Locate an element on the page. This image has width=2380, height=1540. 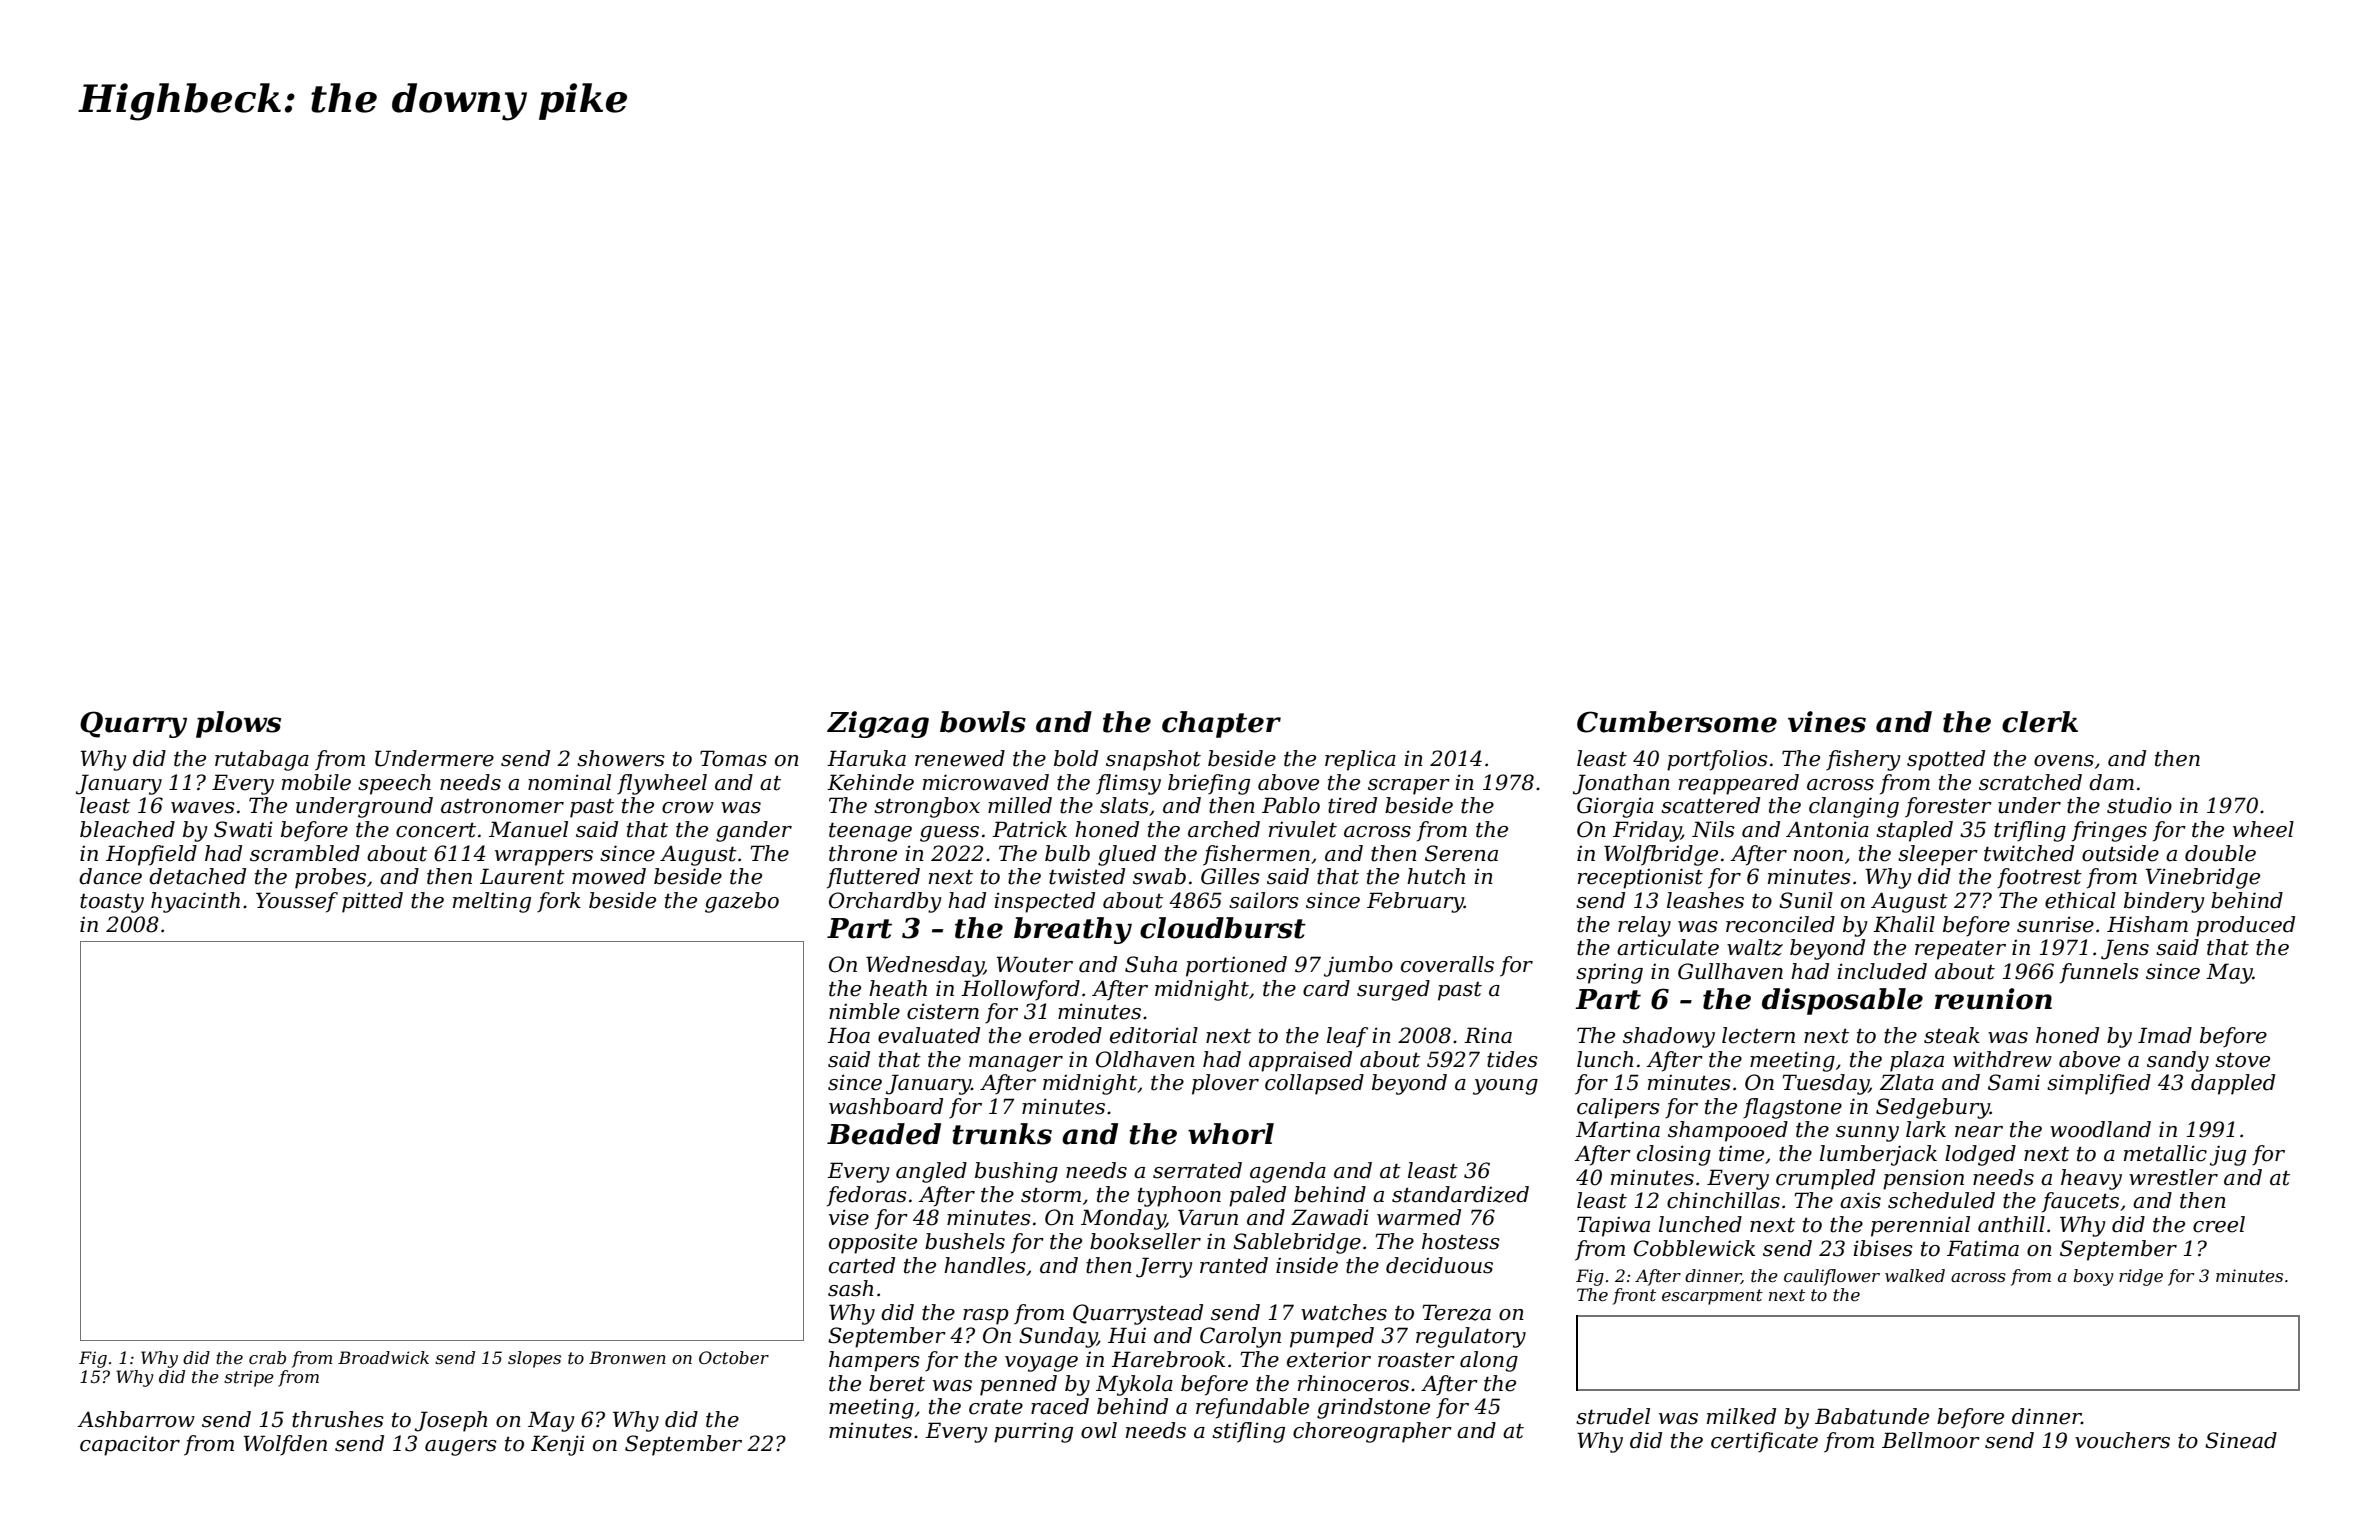
Beaded is located at coordinates (884, 1134).
